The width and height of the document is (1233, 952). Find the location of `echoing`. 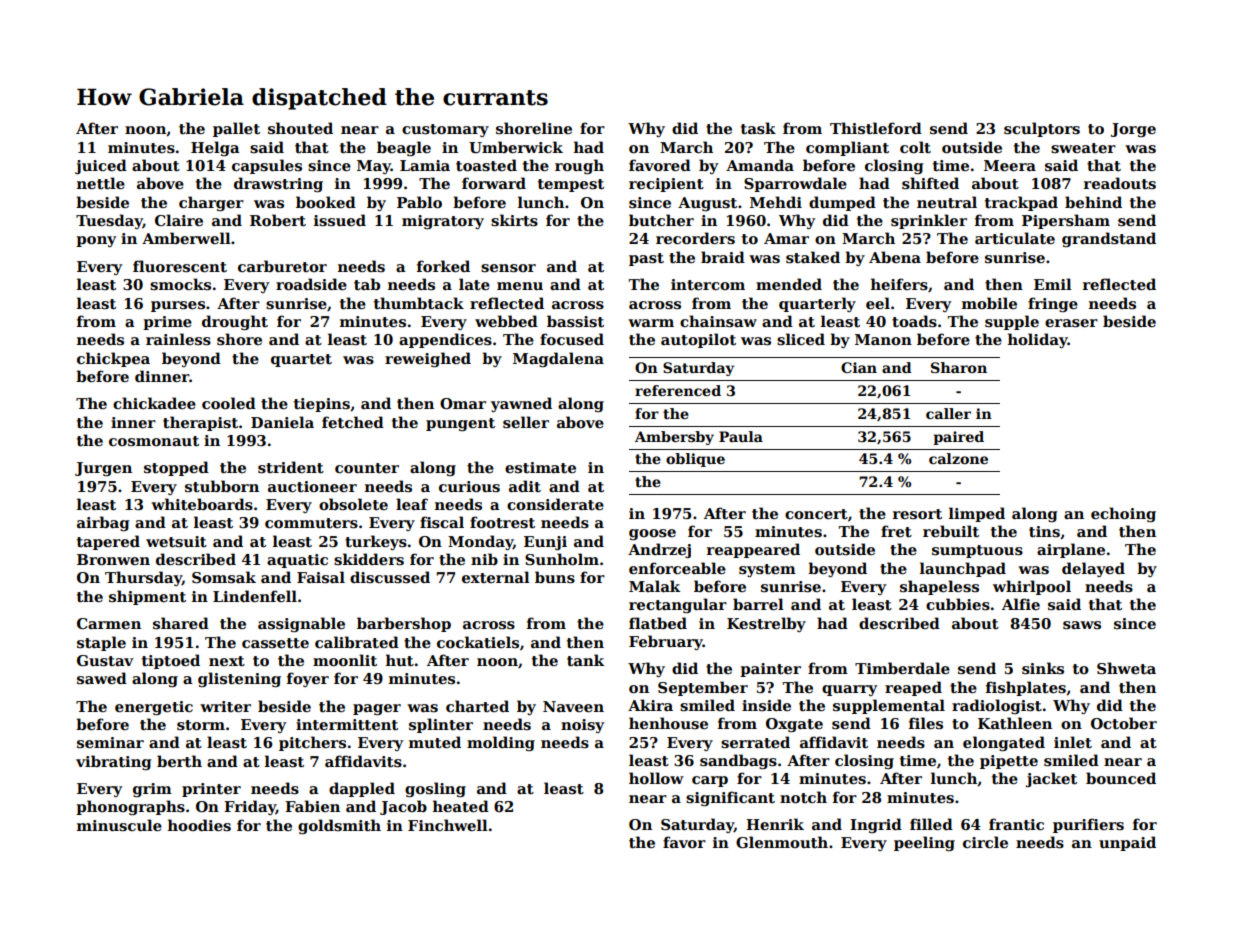

echoing is located at coordinates (1123, 514).
